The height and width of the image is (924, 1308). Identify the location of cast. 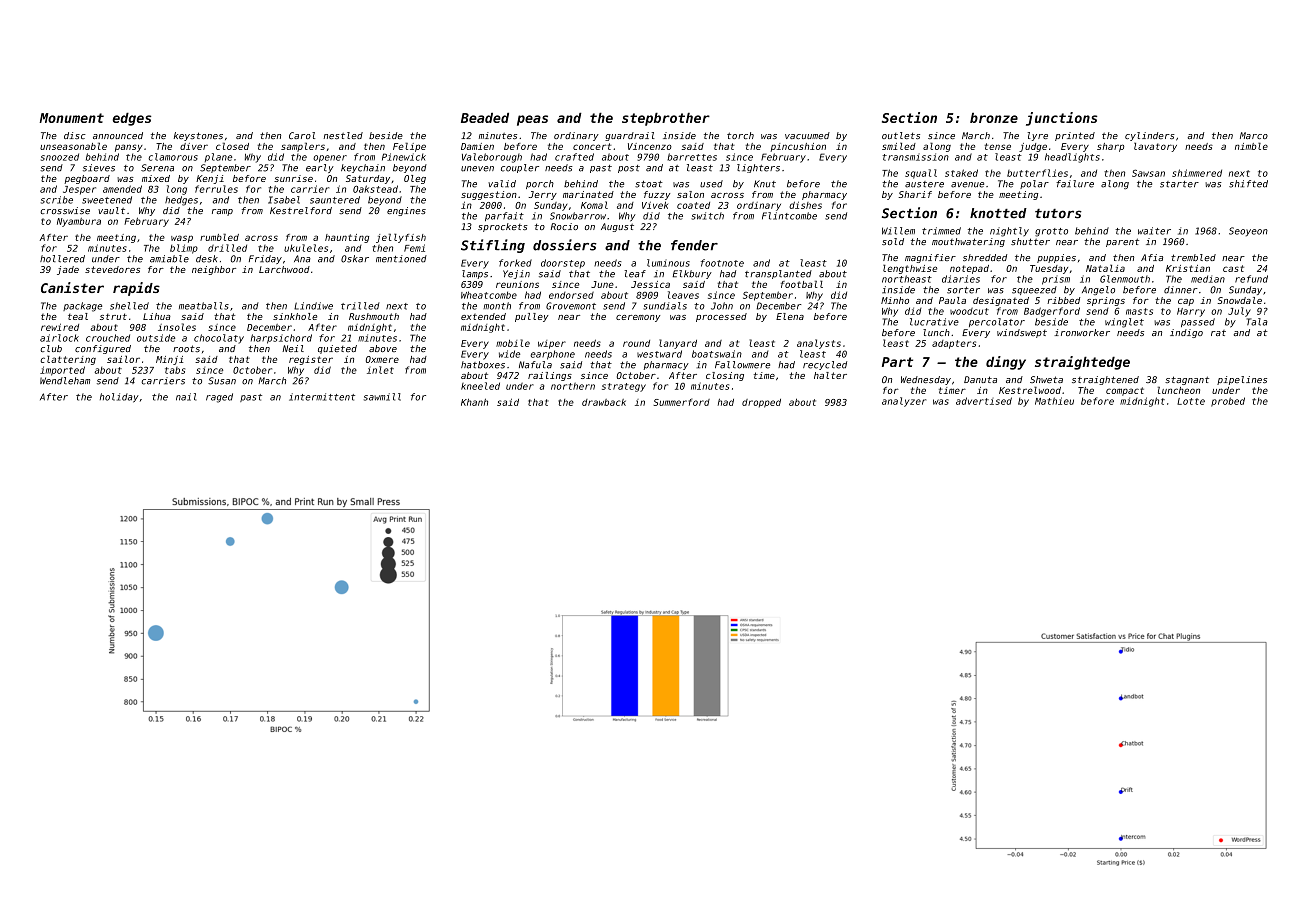
(1233, 268).
